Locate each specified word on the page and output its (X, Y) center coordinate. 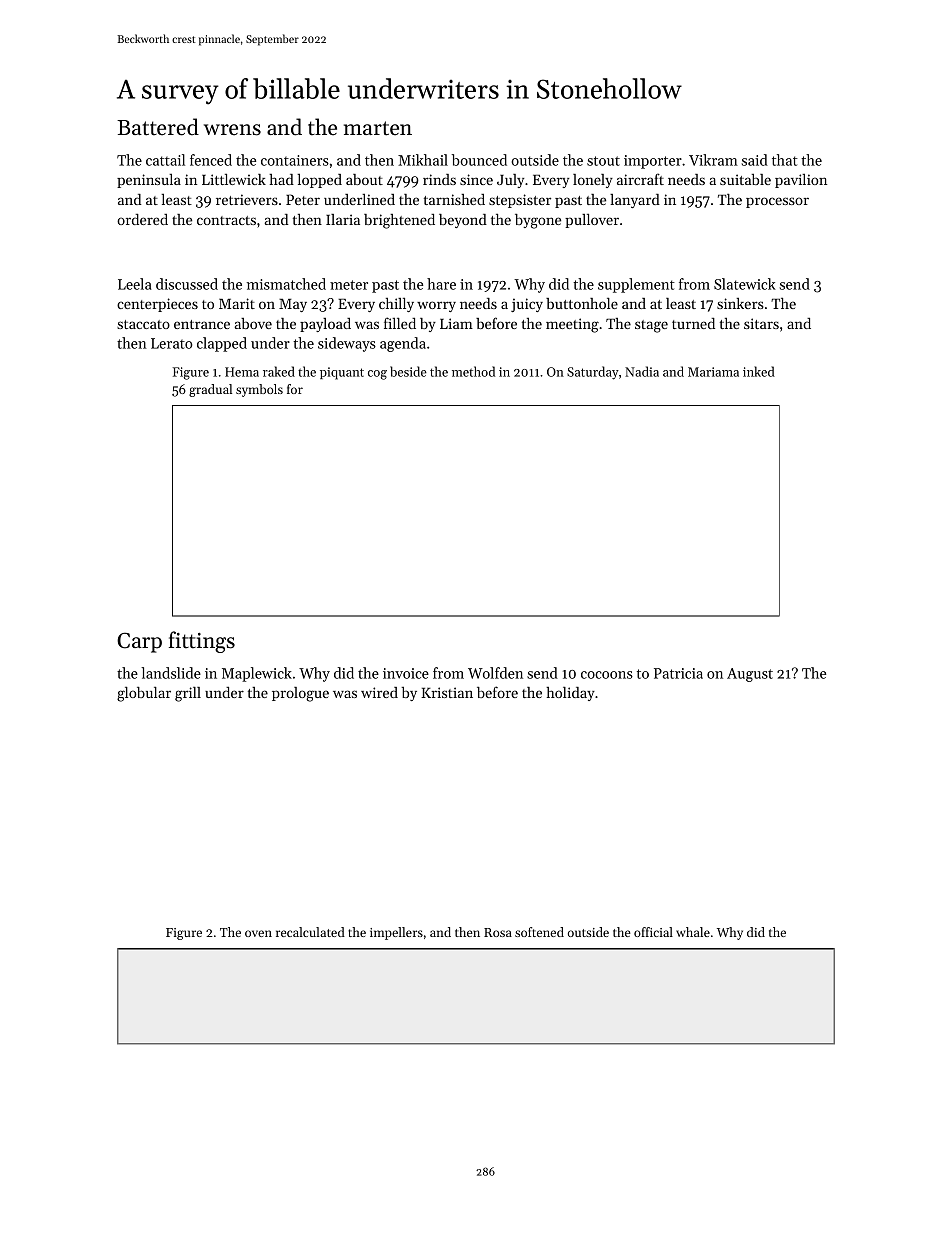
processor (777, 202)
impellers (396, 933)
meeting (572, 325)
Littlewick (234, 179)
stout (603, 161)
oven (258, 933)
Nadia (642, 371)
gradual (210, 390)
